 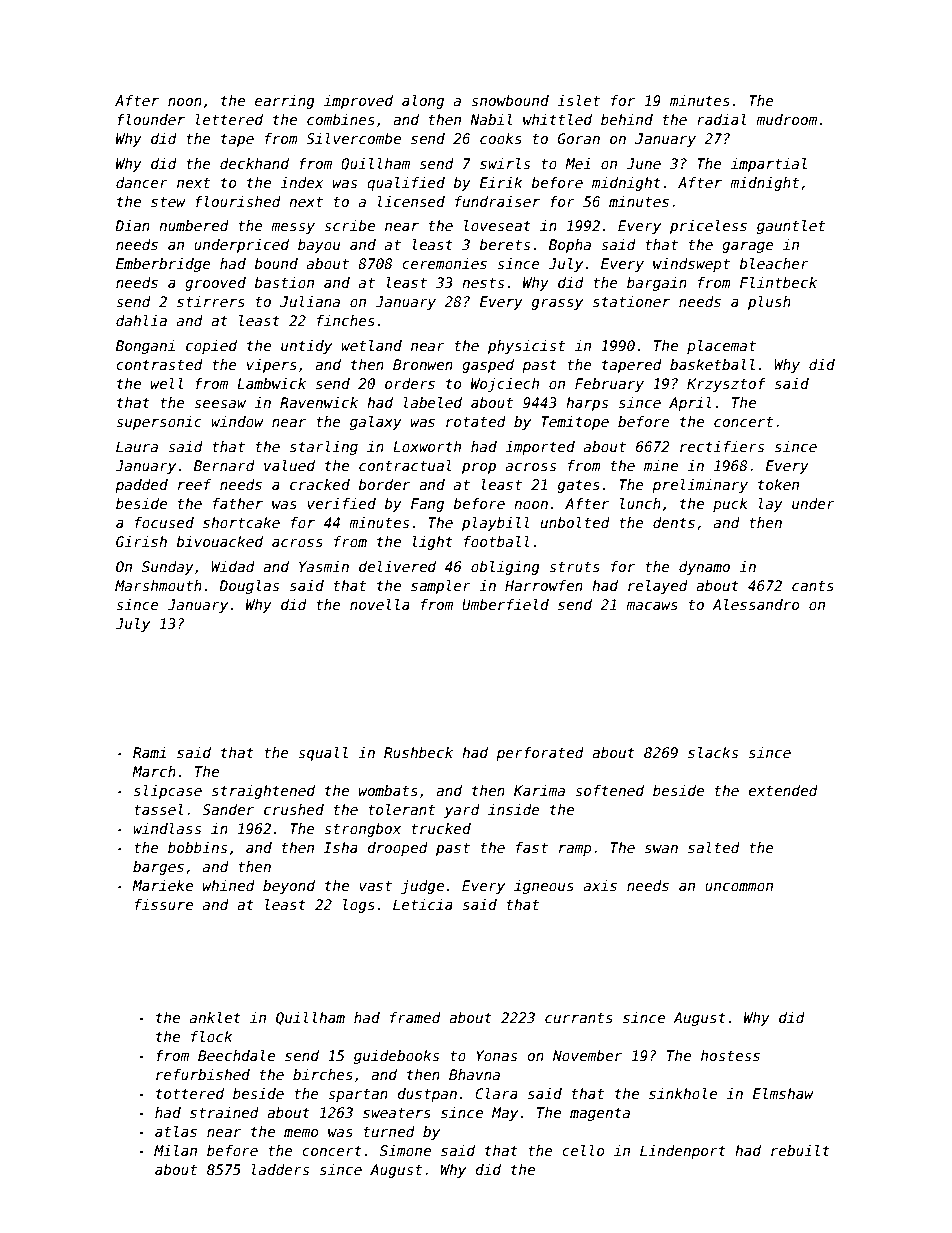 I want to click on tolerant, so click(x=401, y=809).
